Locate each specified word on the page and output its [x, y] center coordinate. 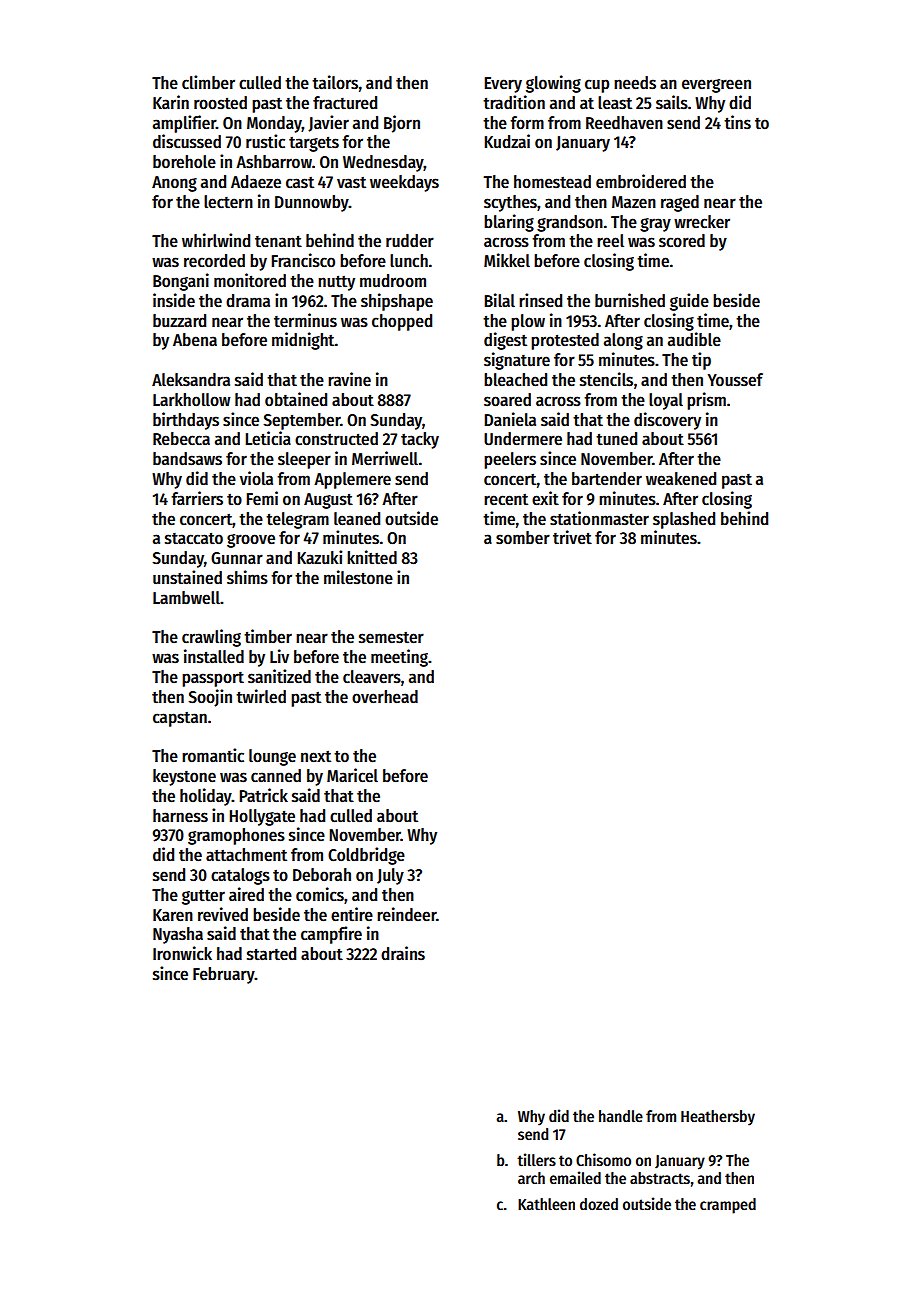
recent [506, 500]
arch [531, 1178]
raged [680, 203]
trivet [572, 537]
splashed [684, 520]
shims [247, 577]
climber [208, 82]
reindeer [406, 914]
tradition [514, 102]
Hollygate [262, 817]
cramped [728, 1206]
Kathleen [546, 1204]
